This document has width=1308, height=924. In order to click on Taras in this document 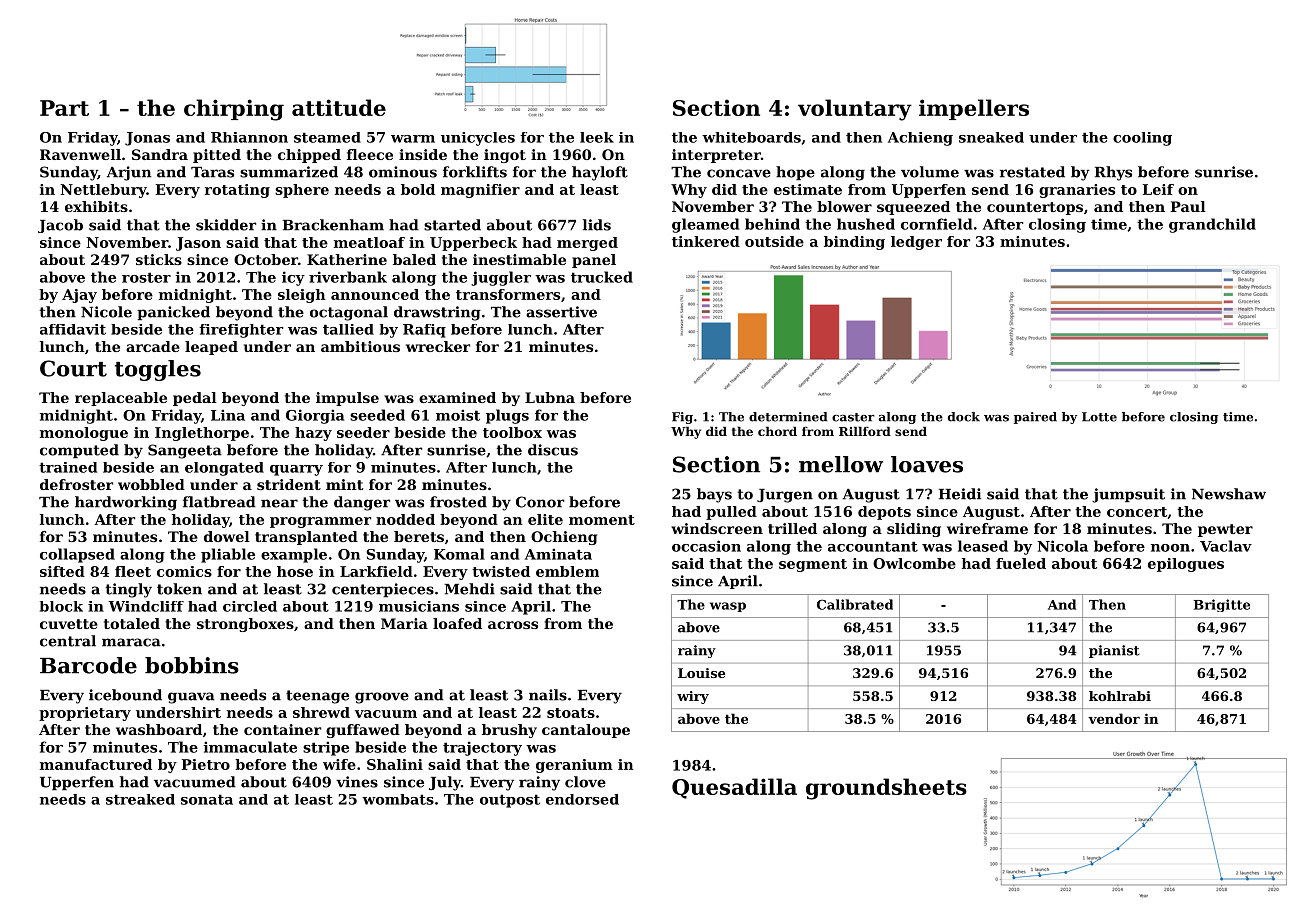, I will do `click(212, 172)`.
